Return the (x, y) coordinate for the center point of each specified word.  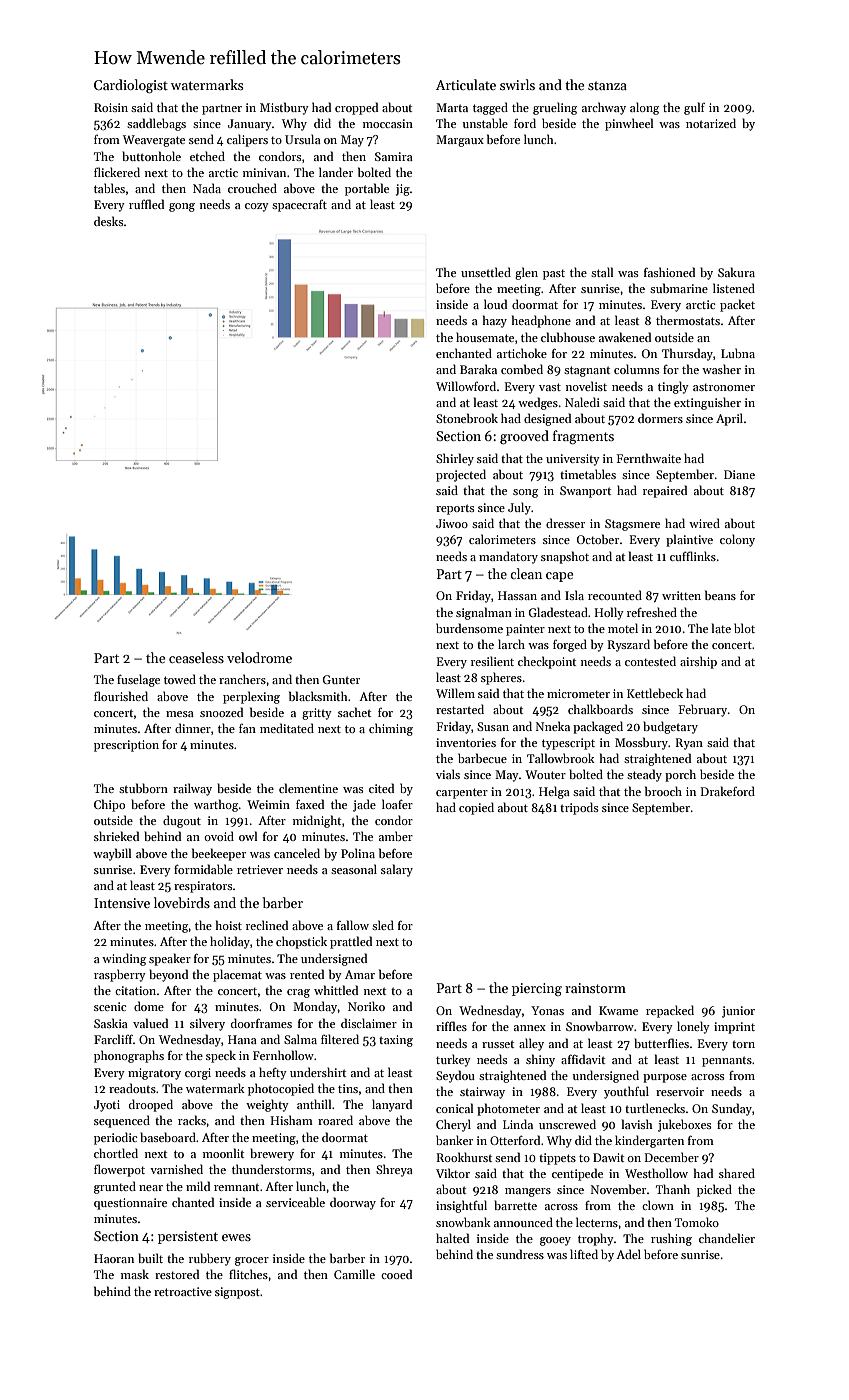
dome (149, 1006)
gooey (555, 1241)
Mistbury (284, 108)
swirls (517, 84)
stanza (607, 85)
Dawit (608, 1157)
